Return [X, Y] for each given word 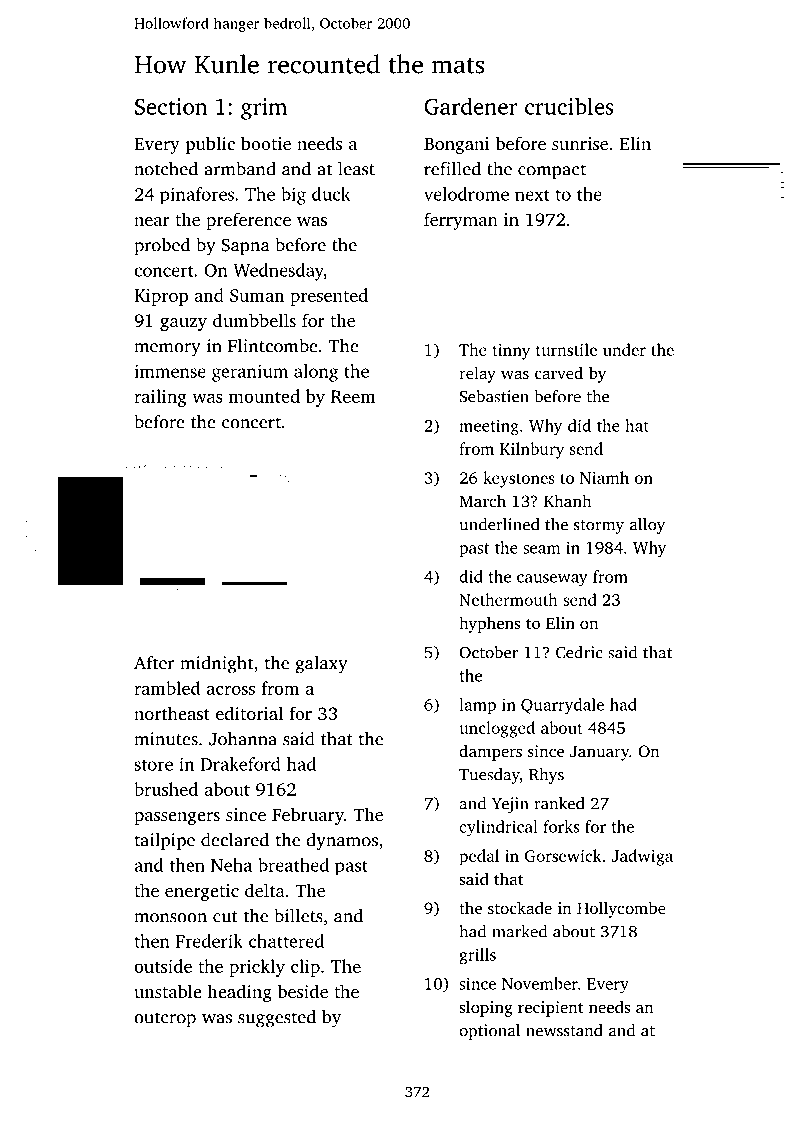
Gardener [470, 106]
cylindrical [498, 828]
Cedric [579, 652]
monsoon [170, 918]
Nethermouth [508, 599]
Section [171, 106]
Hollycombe [621, 909]
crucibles [569, 106]
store [153, 765]
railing [160, 398]
